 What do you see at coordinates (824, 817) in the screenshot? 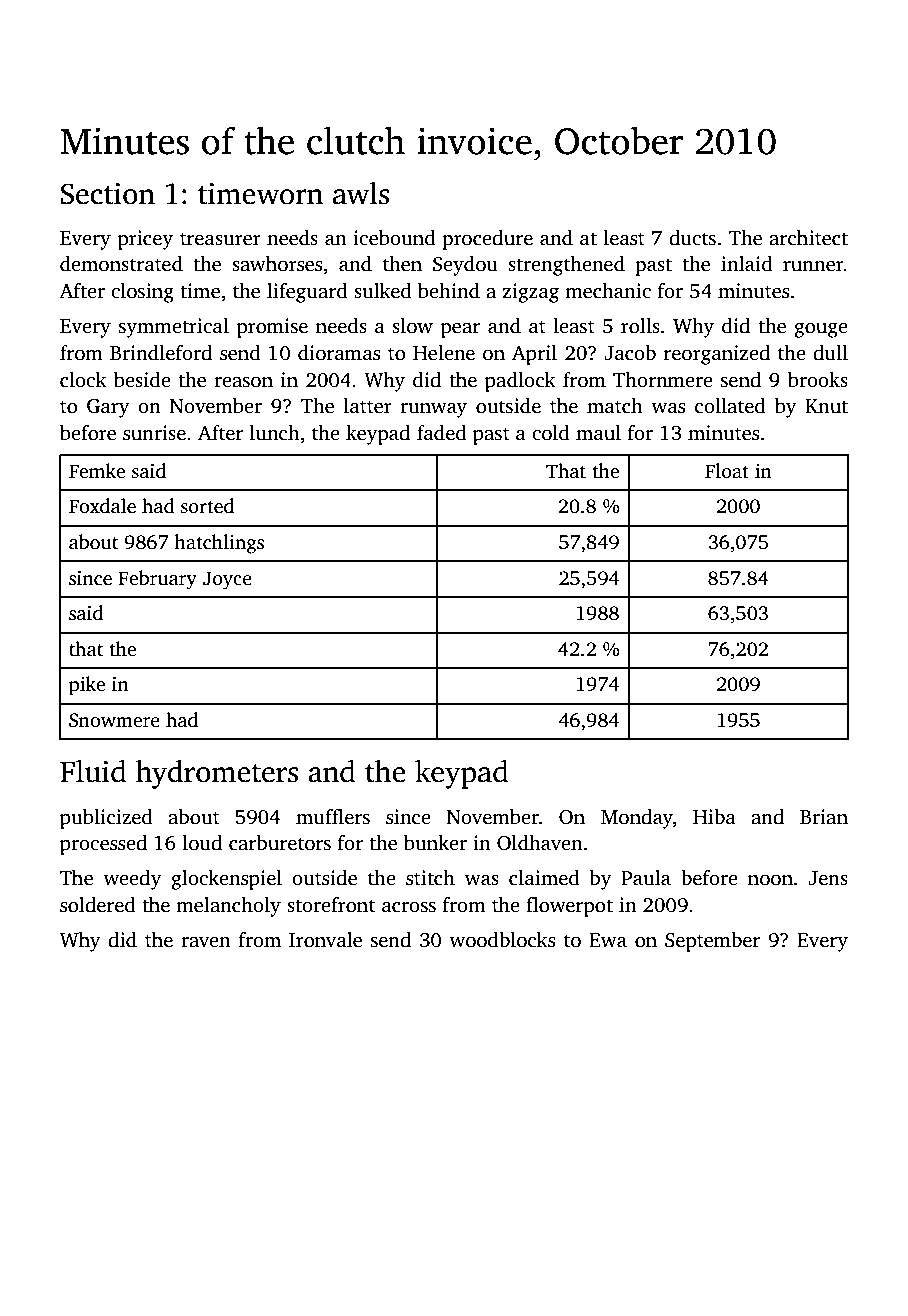
I see `Brian` at bounding box center [824, 817].
